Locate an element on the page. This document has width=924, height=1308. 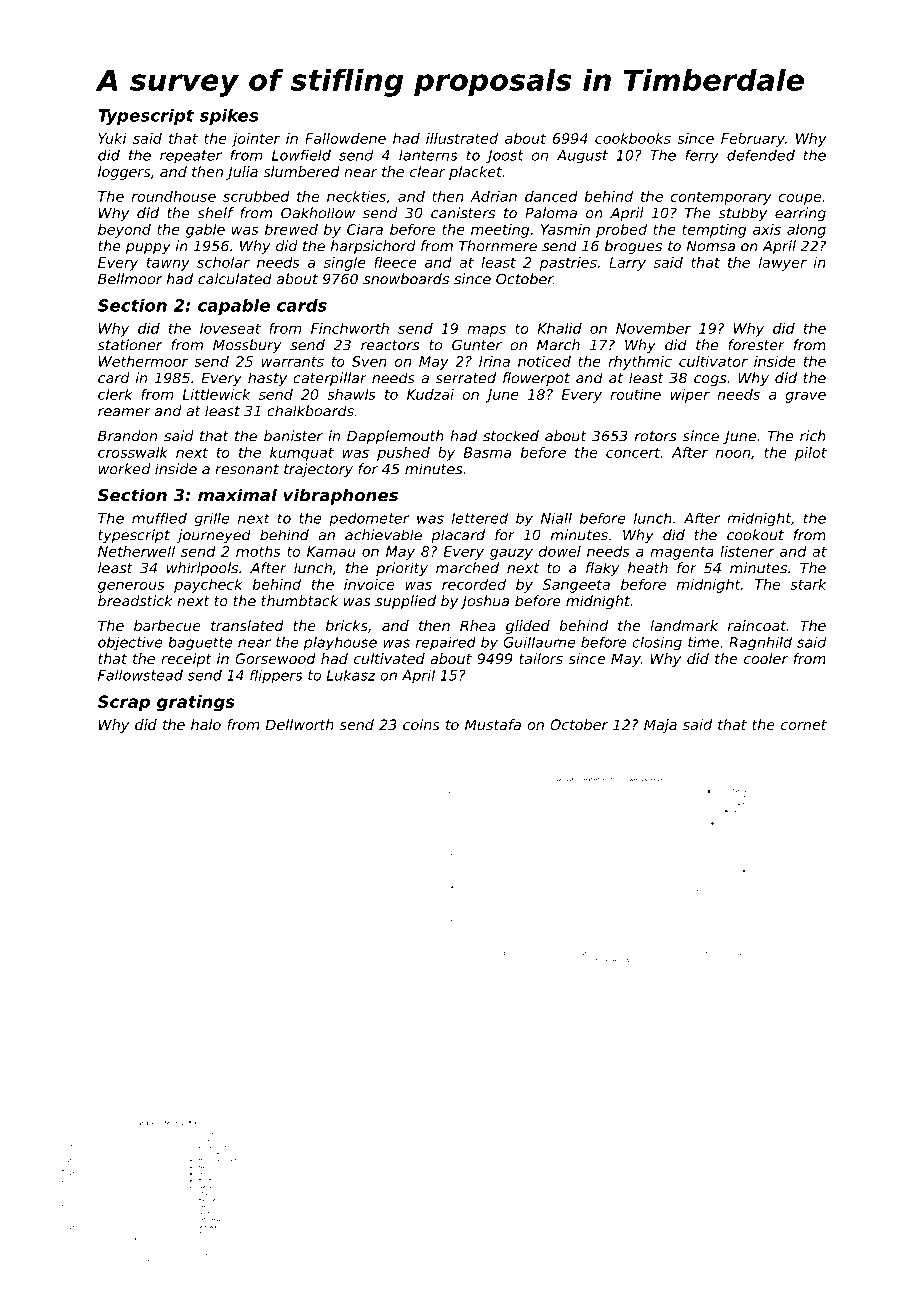
banister is located at coordinates (293, 436).
